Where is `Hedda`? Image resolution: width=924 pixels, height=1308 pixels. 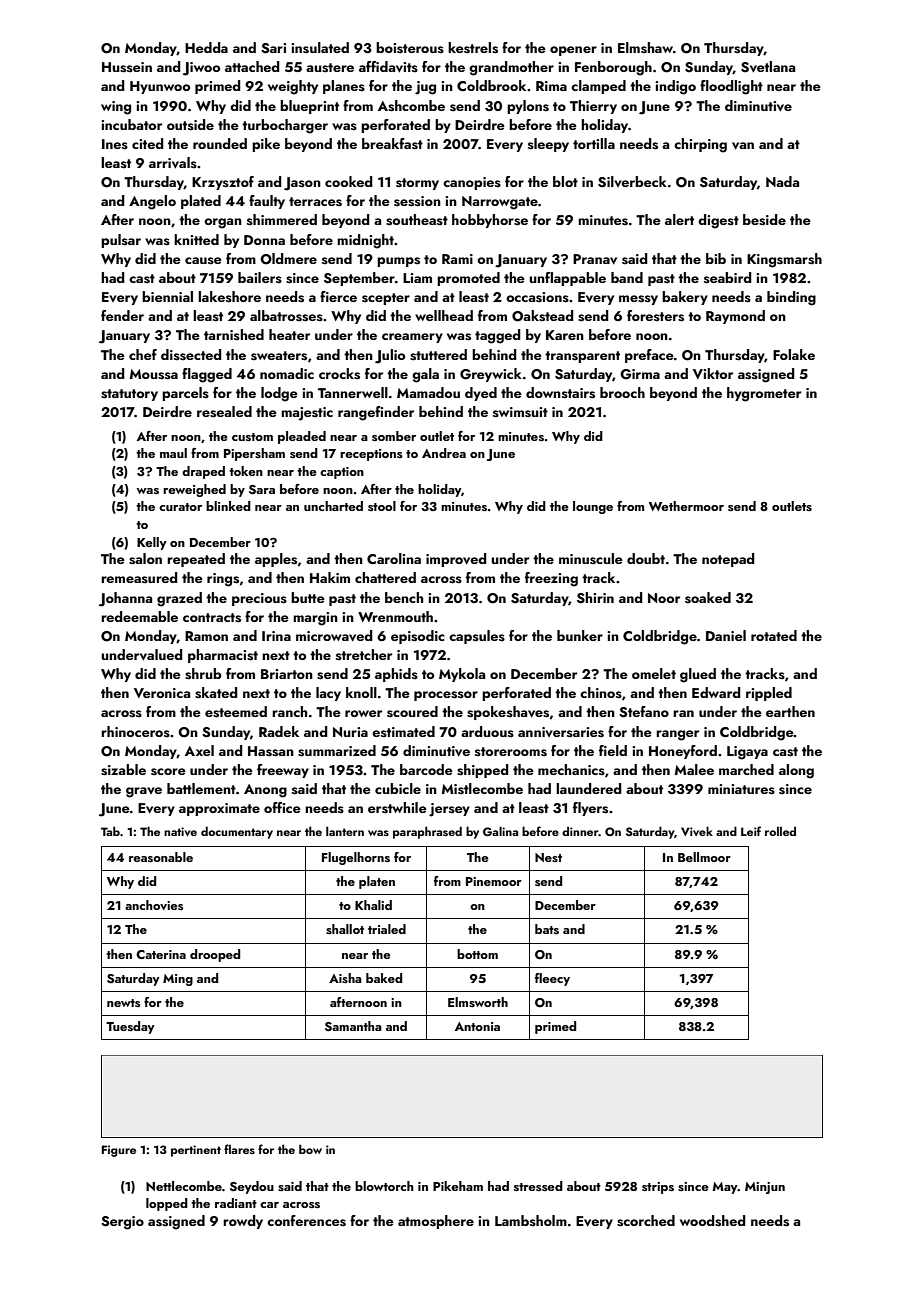 Hedda is located at coordinates (206, 47).
